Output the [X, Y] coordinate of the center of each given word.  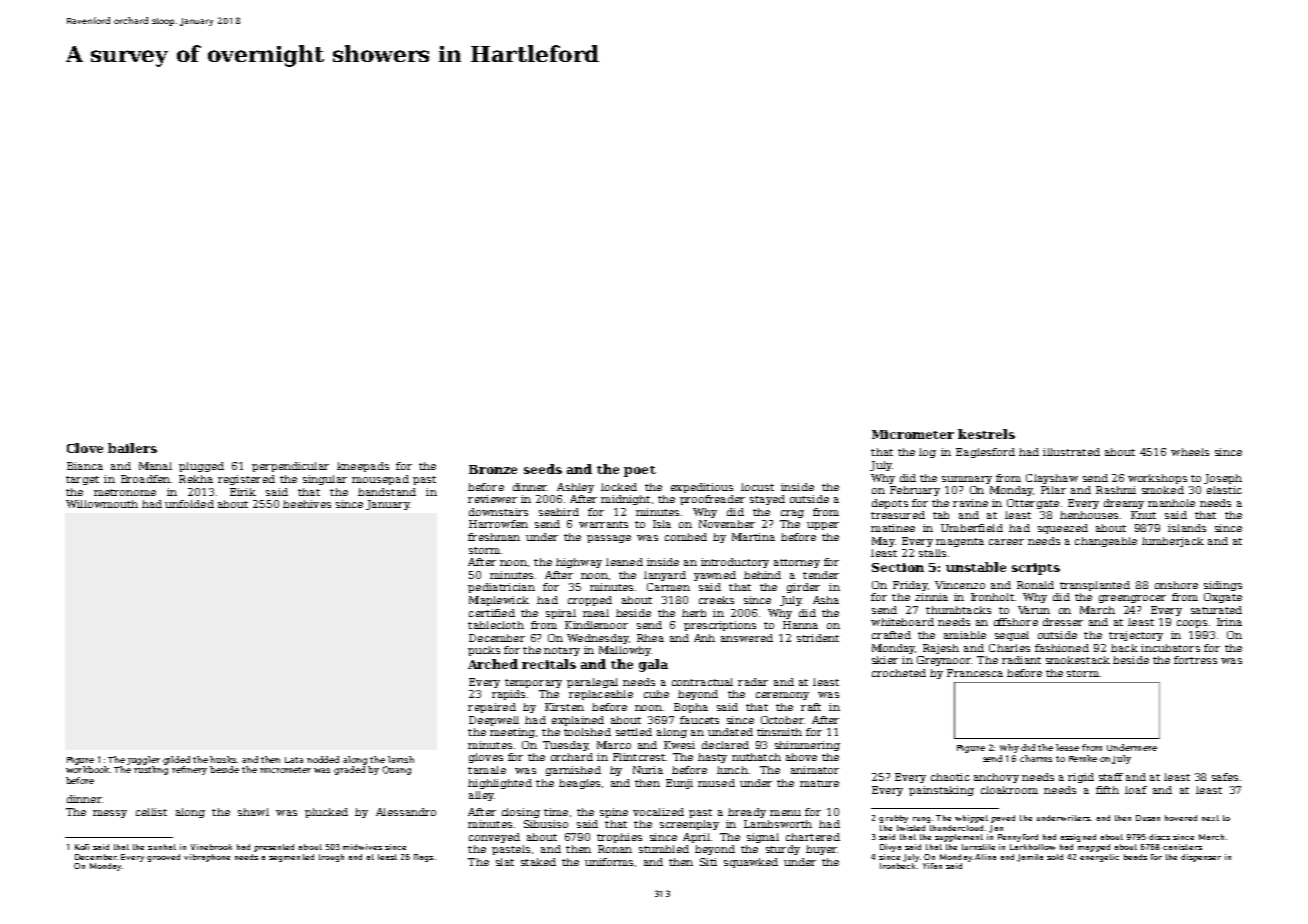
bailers [132, 448]
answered [747, 638]
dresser [1063, 622]
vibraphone [207, 858]
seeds [543, 469]
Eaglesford [985, 453]
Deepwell [494, 721]
